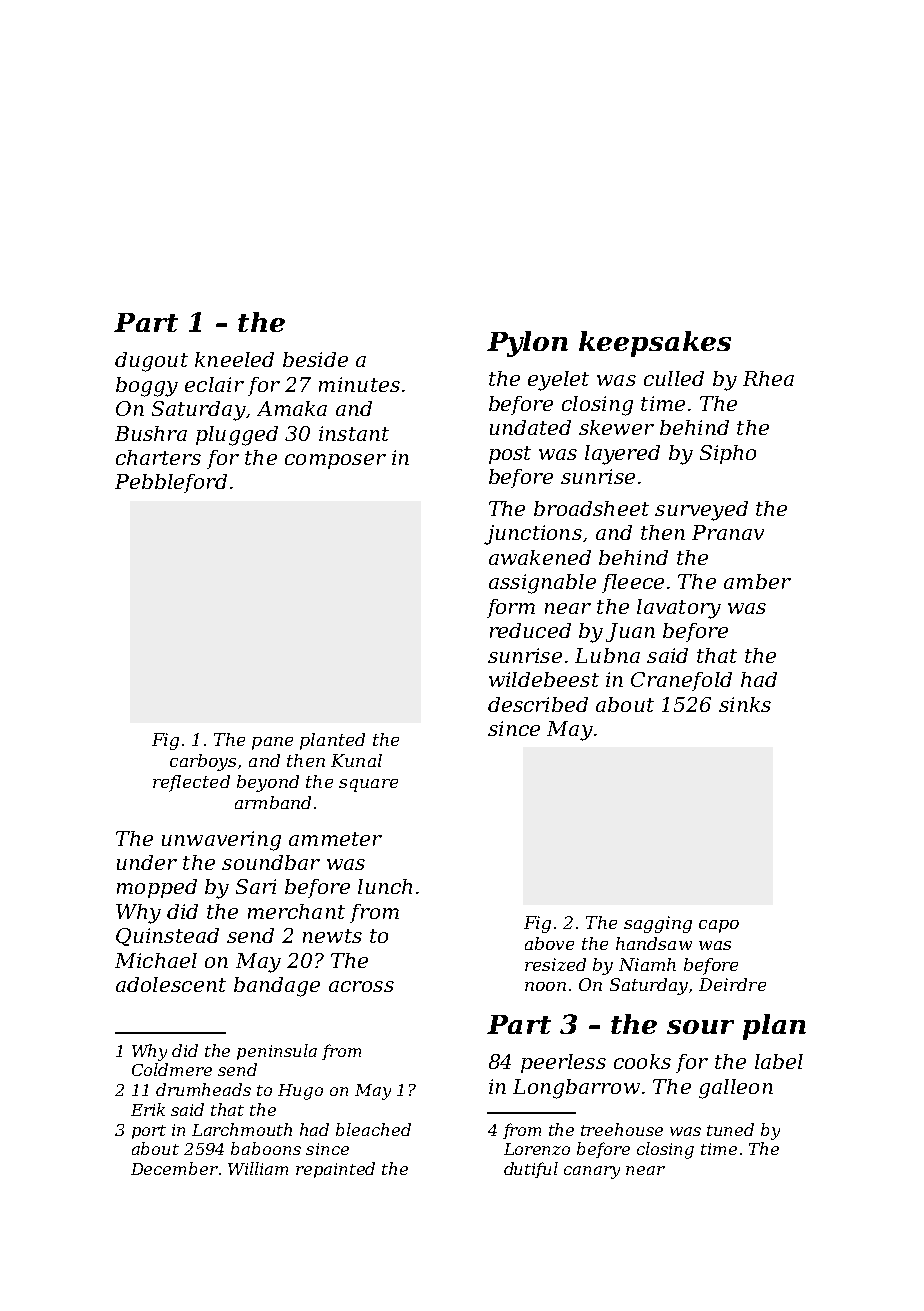  Describe the element at coordinates (719, 926) in the screenshot. I see `capo` at that location.
